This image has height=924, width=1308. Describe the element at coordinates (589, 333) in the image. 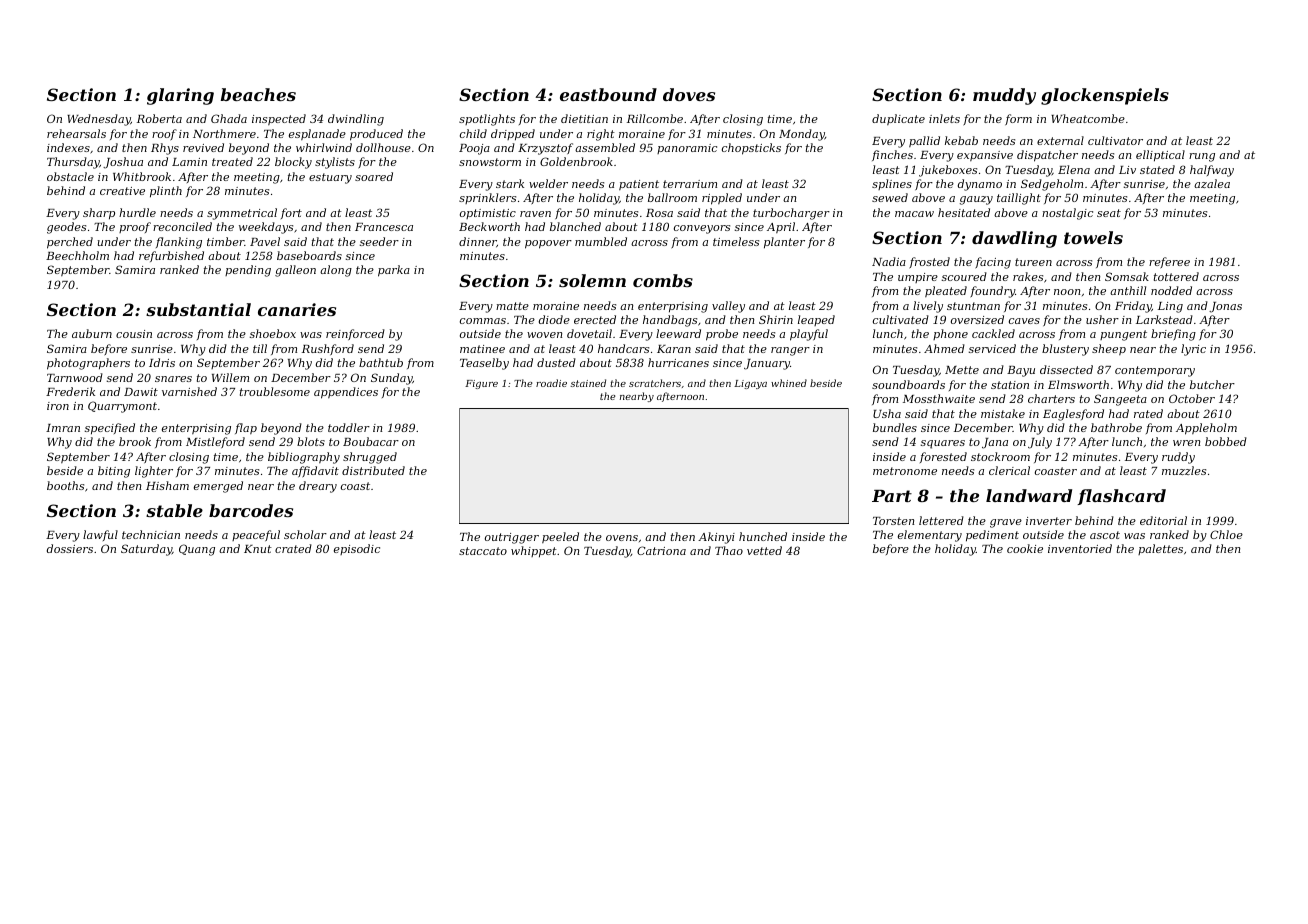

I see `dovetail` at that location.
